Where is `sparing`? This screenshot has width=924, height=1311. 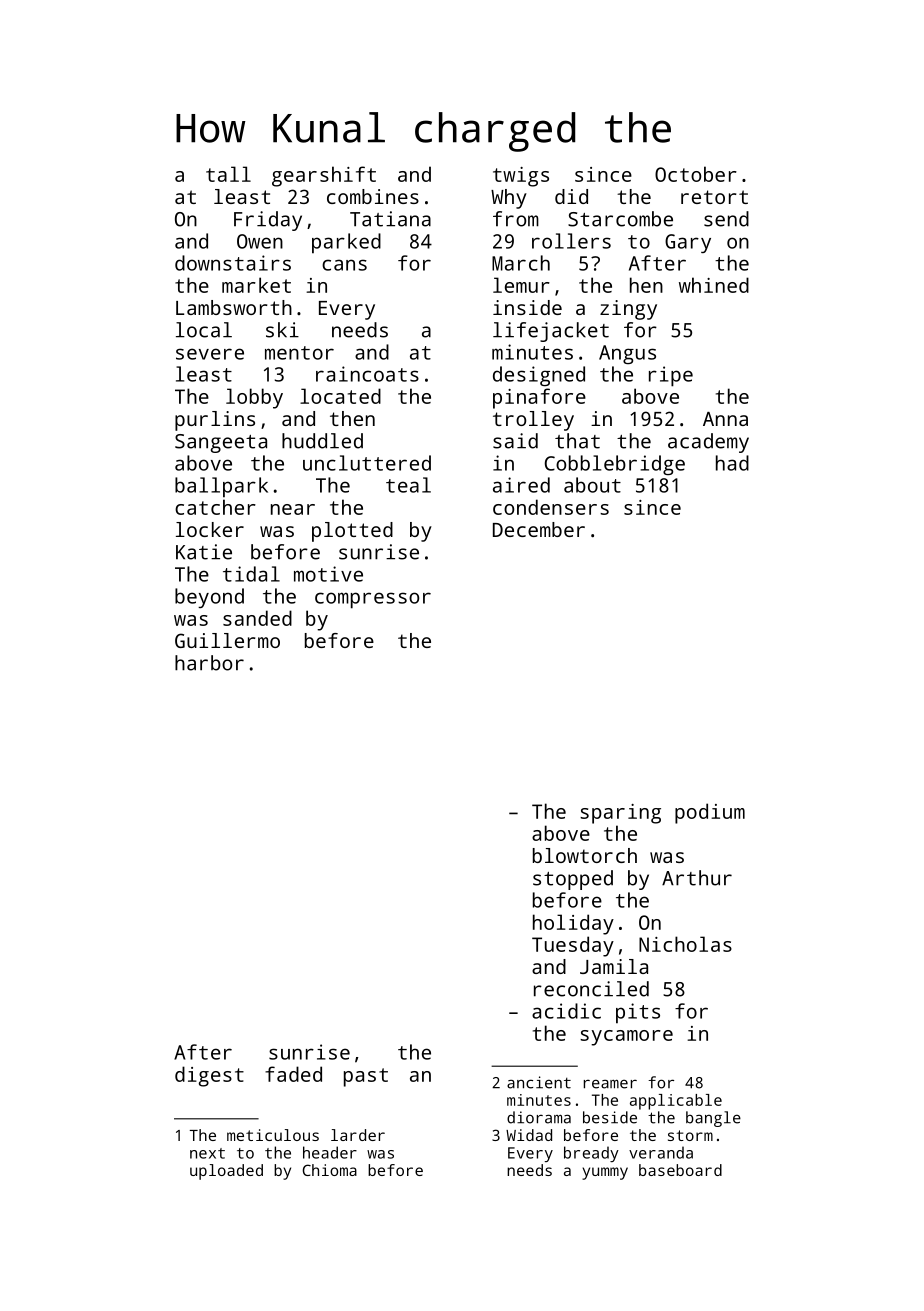
sparing is located at coordinates (620, 814).
